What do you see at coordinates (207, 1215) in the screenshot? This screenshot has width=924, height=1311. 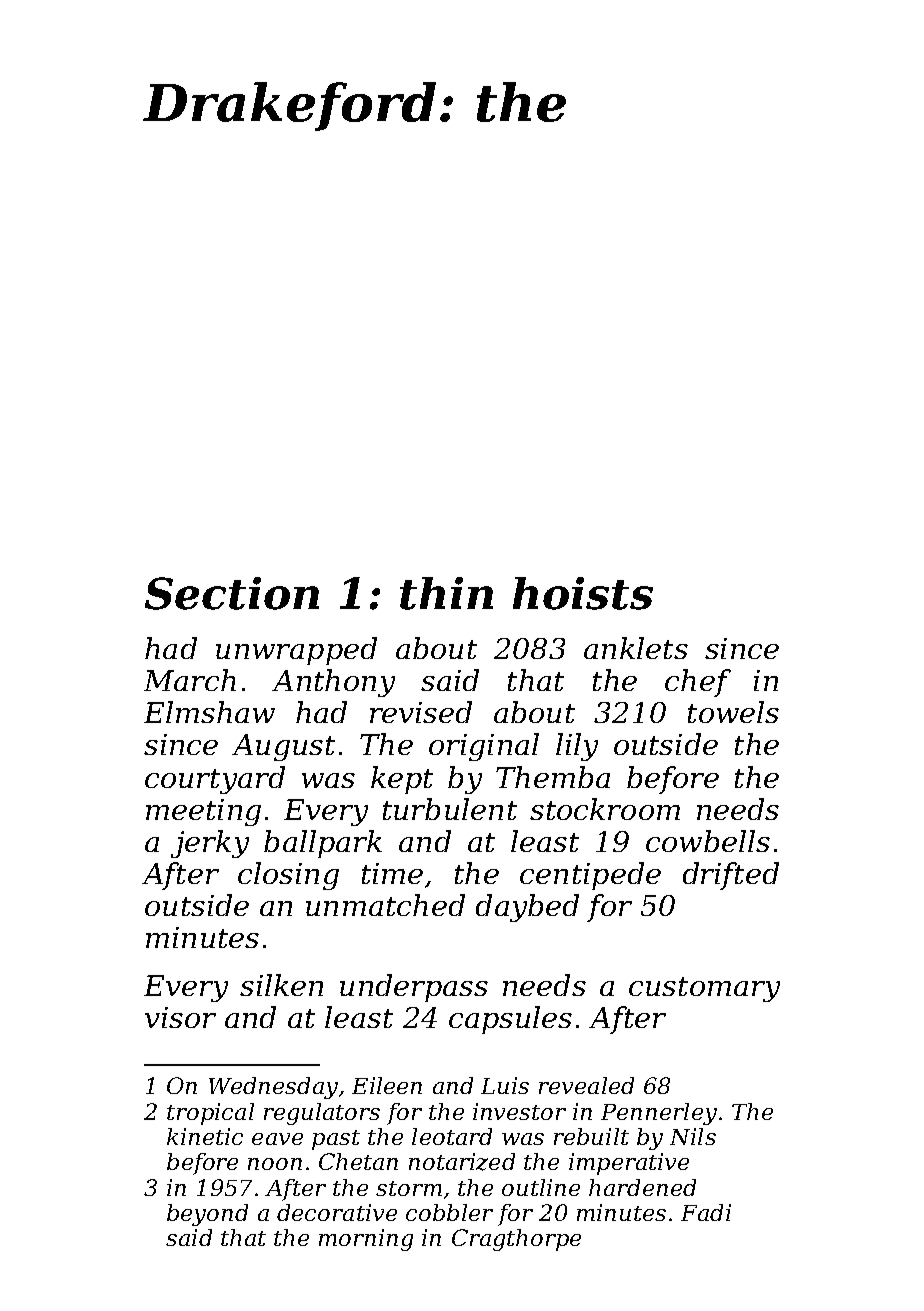 I see `beyond` at bounding box center [207, 1215].
